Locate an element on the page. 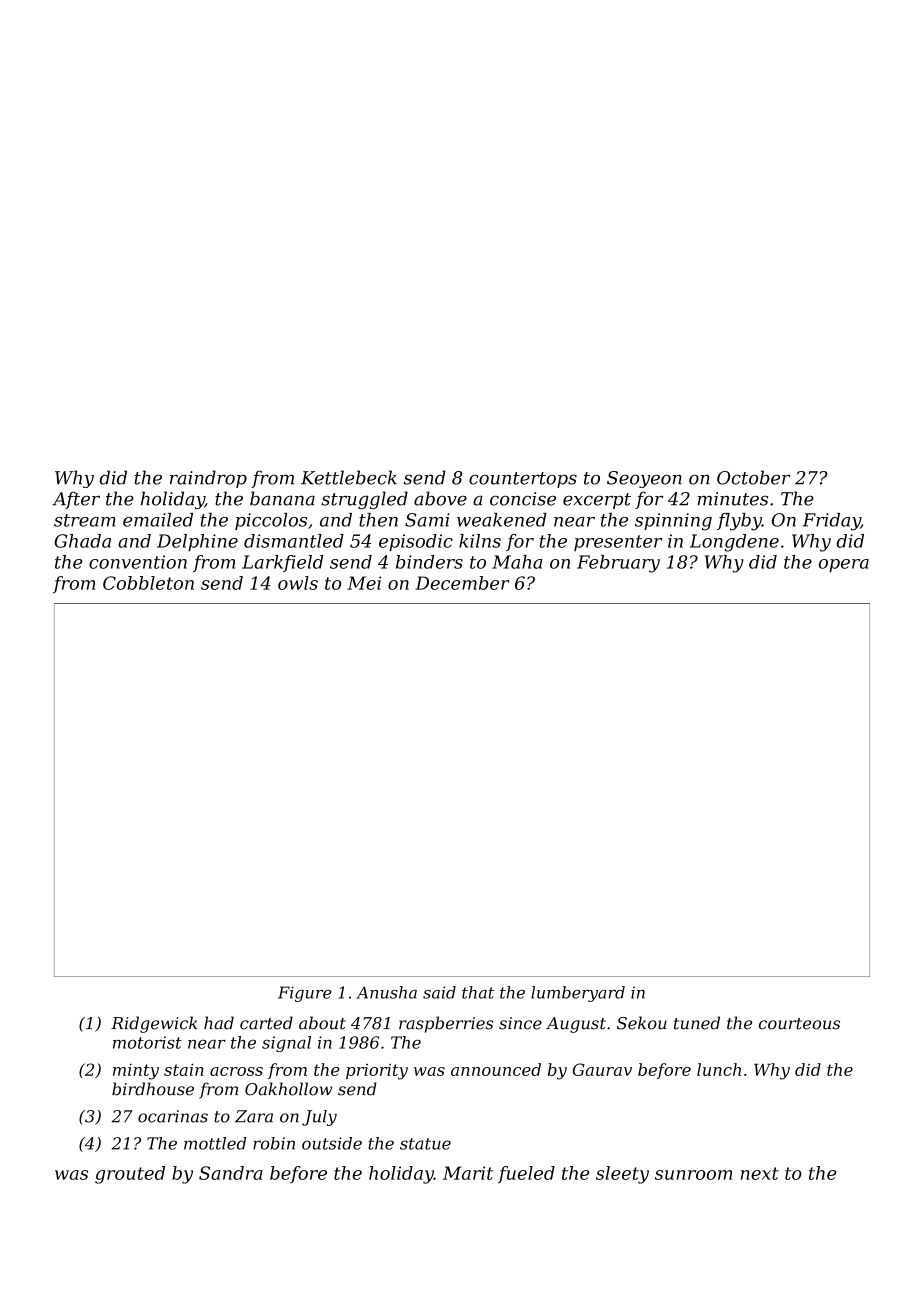  fueled is located at coordinates (526, 1175).
